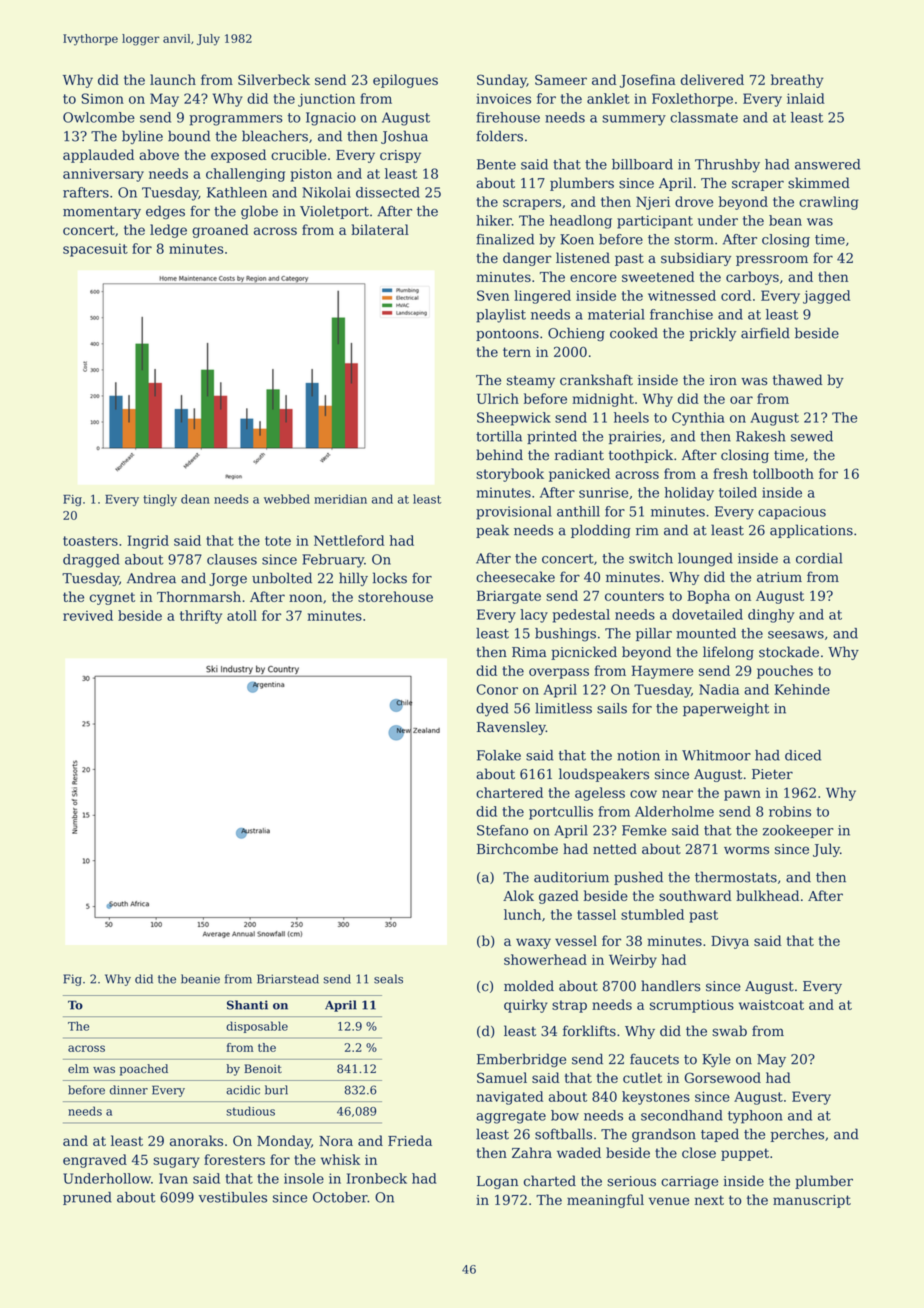 This screenshot has height=1308, width=924. Describe the element at coordinates (514, 513) in the screenshot. I see `provisional` at that location.
